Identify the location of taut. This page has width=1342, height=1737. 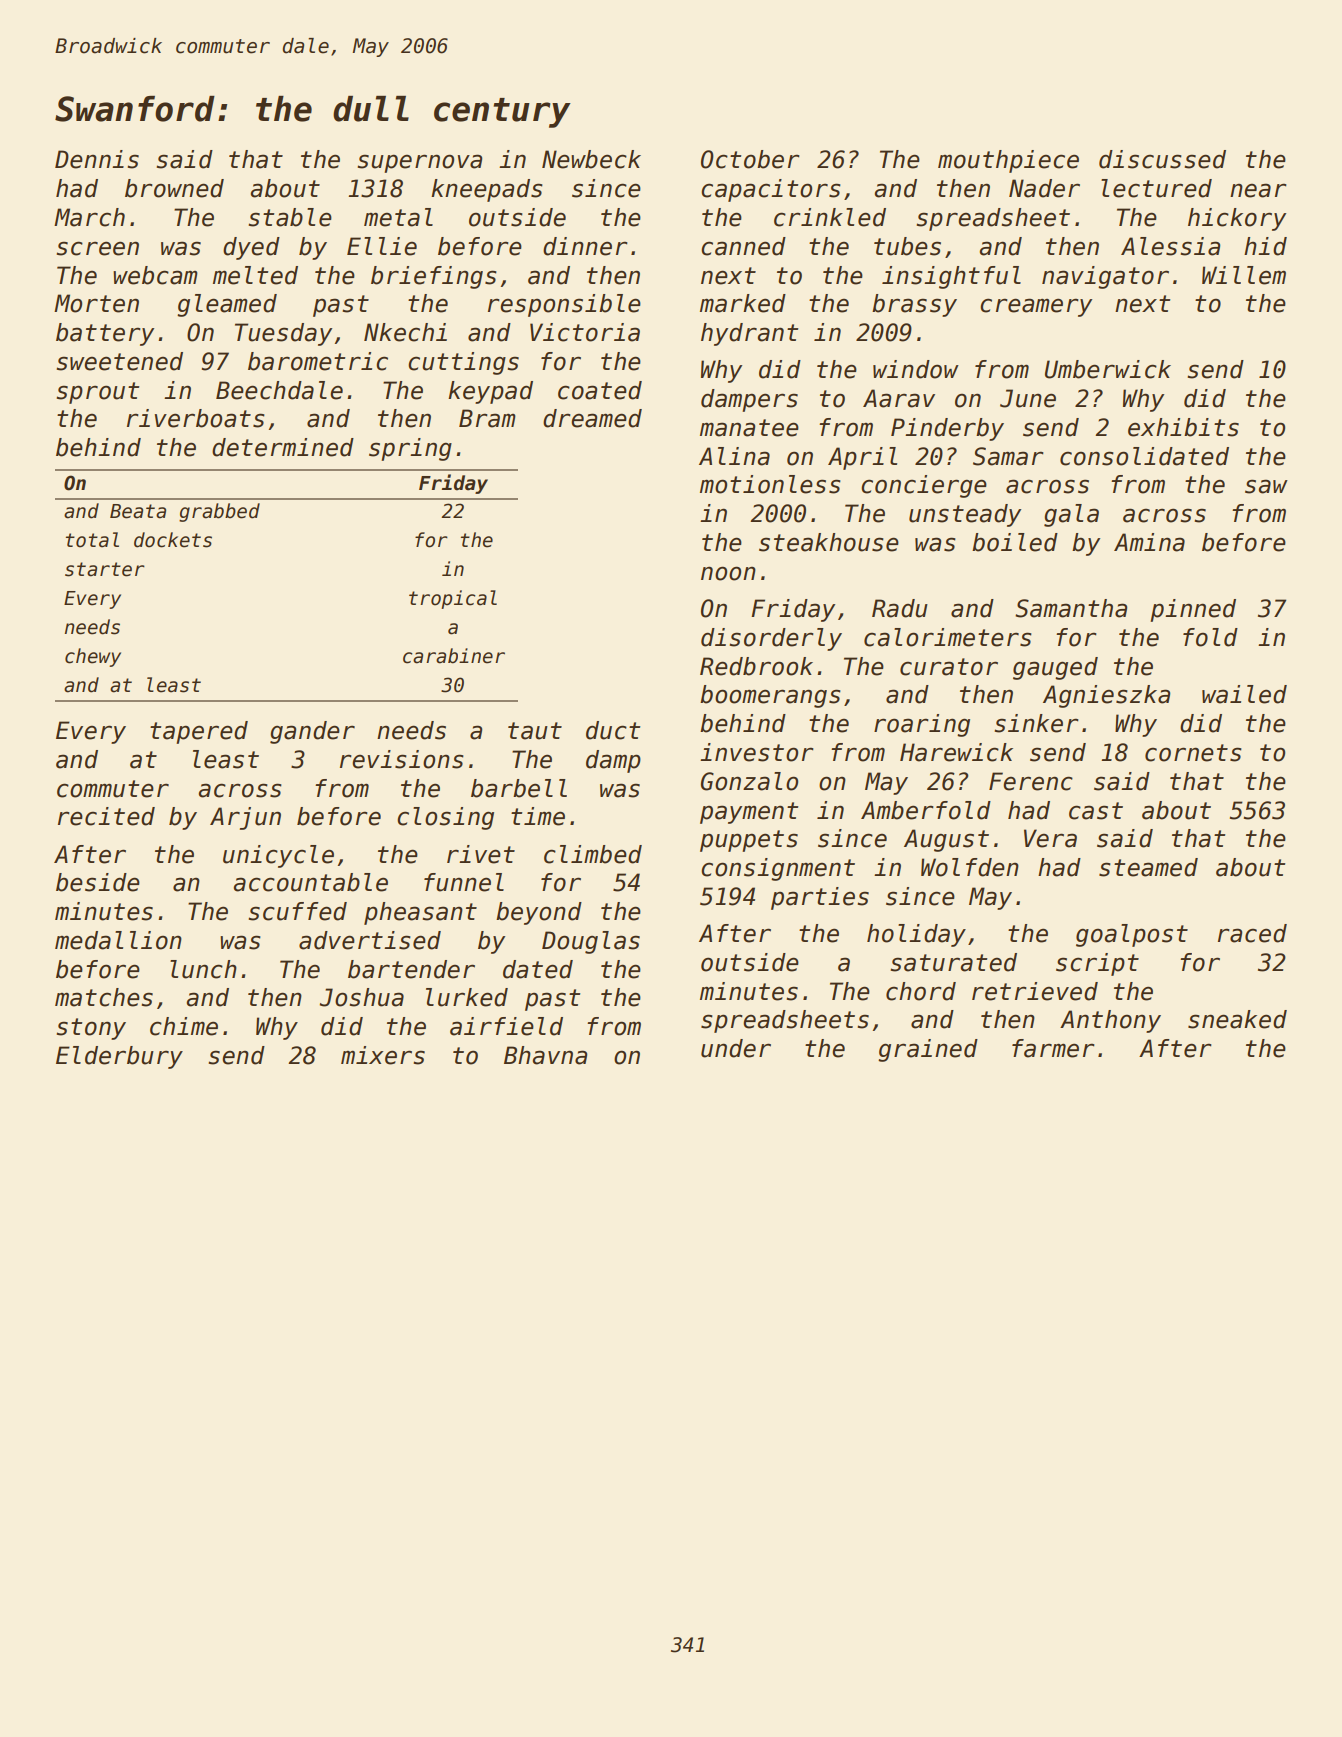
(535, 731).
